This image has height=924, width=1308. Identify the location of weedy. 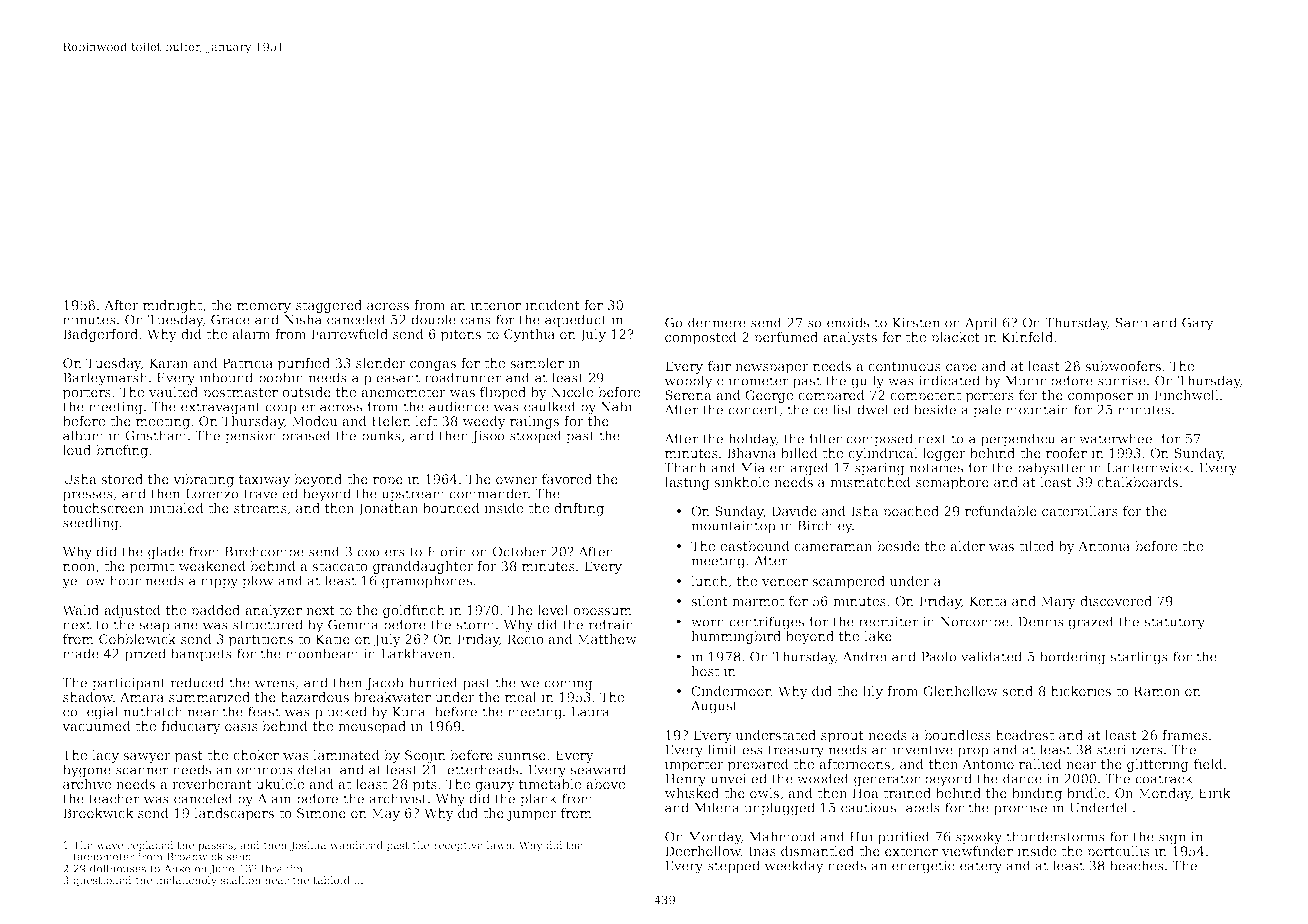
(484, 422).
